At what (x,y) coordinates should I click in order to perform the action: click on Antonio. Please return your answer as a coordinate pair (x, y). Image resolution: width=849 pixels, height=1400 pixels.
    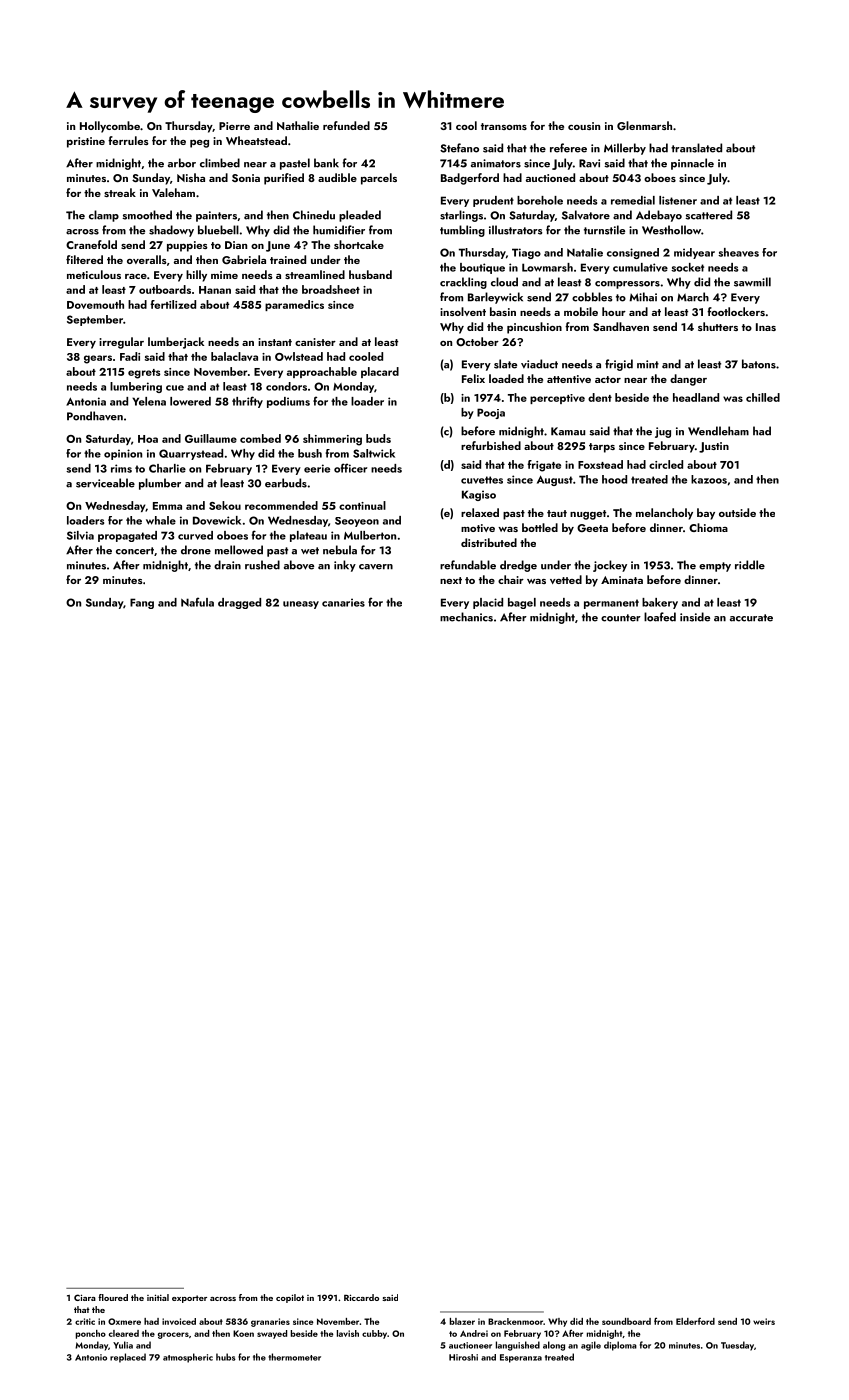
    Looking at the image, I should click on (91, 1357).
